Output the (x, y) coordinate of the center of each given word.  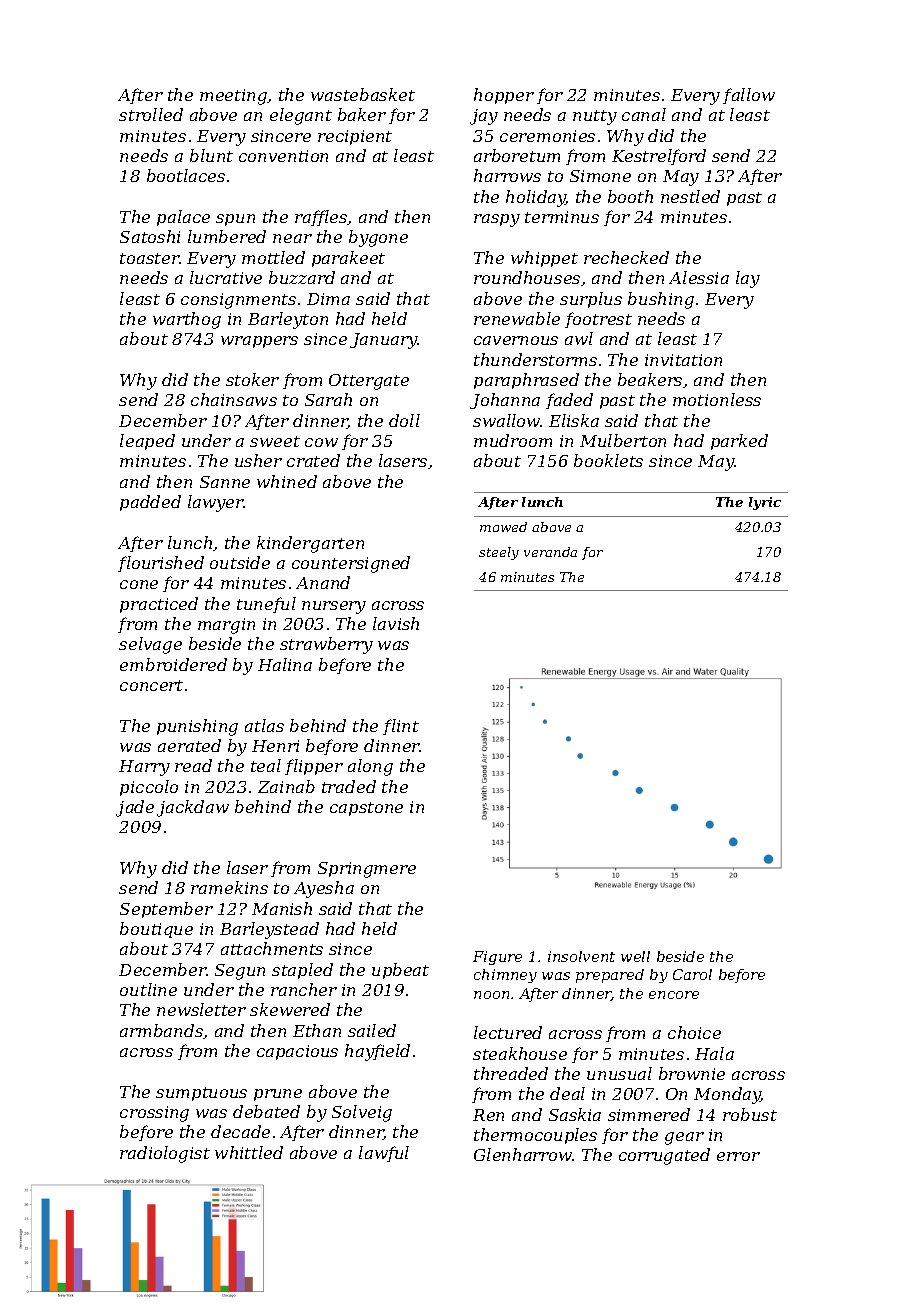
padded (150, 503)
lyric (765, 503)
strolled (151, 114)
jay (484, 117)
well (635, 956)
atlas (264, 725)
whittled (249, 1152)
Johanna (505, 401)
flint (401, 727)
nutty (595, 117)
